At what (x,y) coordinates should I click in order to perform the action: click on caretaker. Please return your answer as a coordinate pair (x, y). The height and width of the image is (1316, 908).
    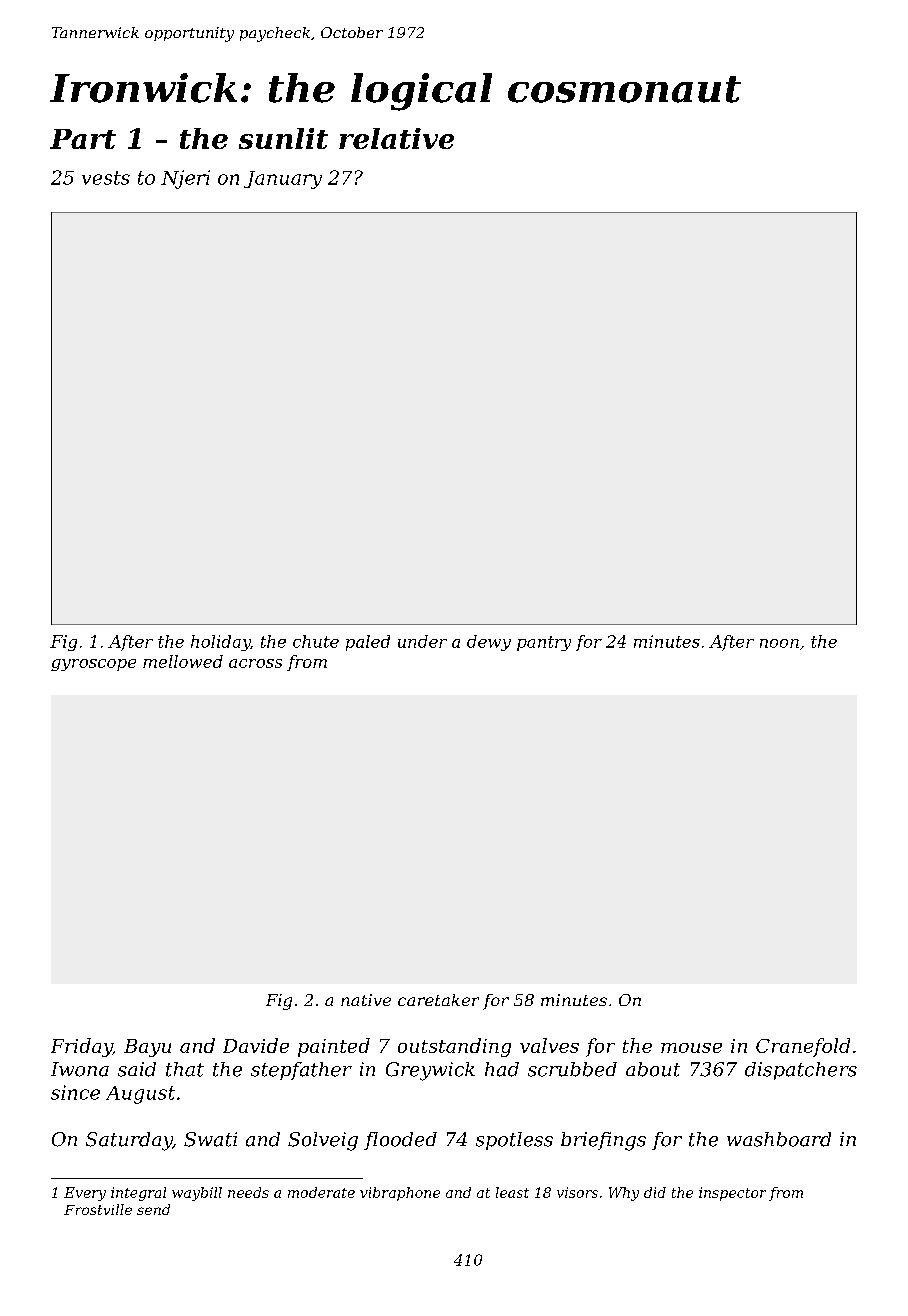
    Looking at the image, I should click on (438, 1000).
